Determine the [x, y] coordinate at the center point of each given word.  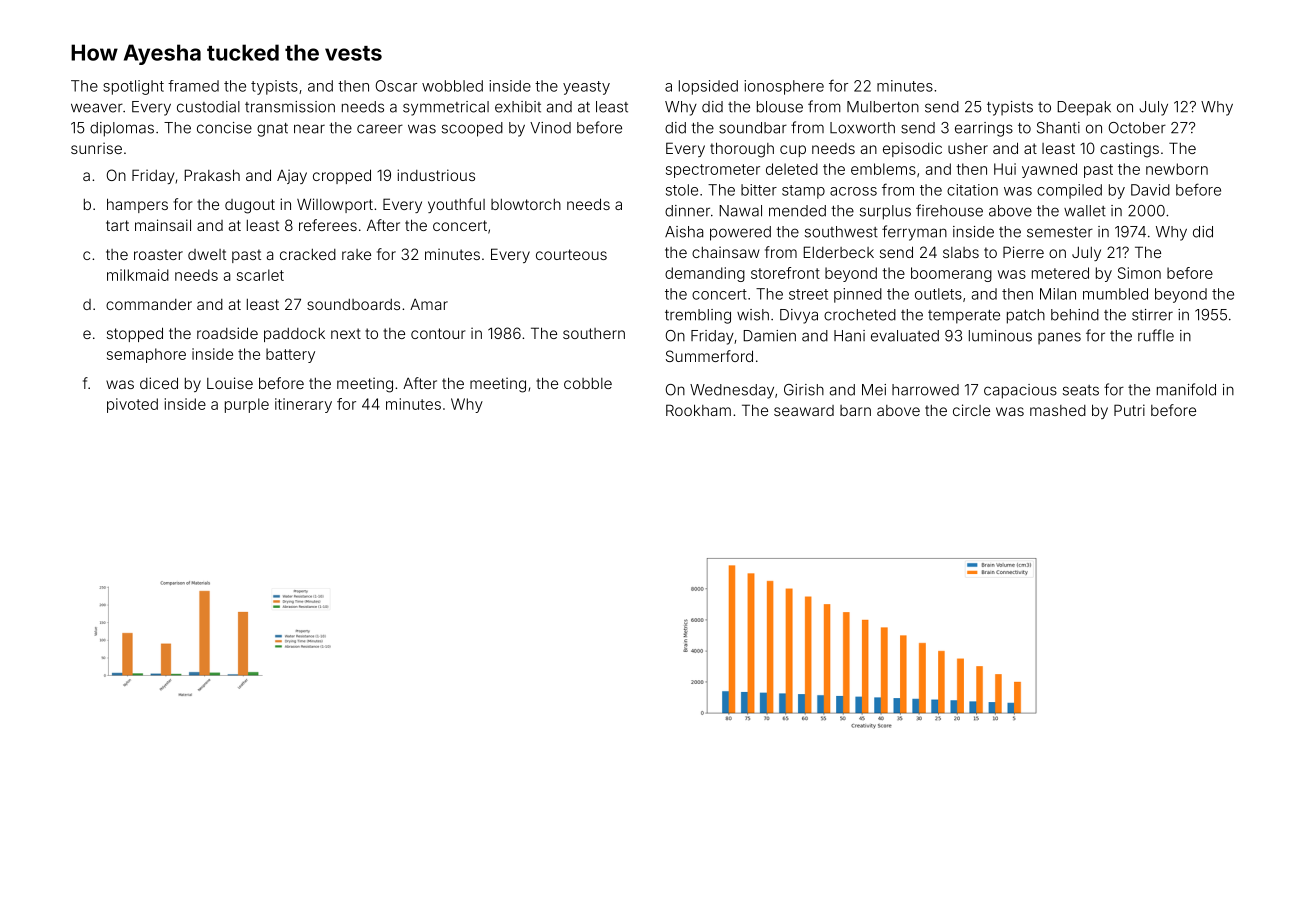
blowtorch [526, 204]
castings [1129, 150]
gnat [272, 130]
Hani [849, 336]
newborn [1177, 169]
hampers [137, 205]
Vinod [550, 128]
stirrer [1152, 315]
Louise [230, 383]
